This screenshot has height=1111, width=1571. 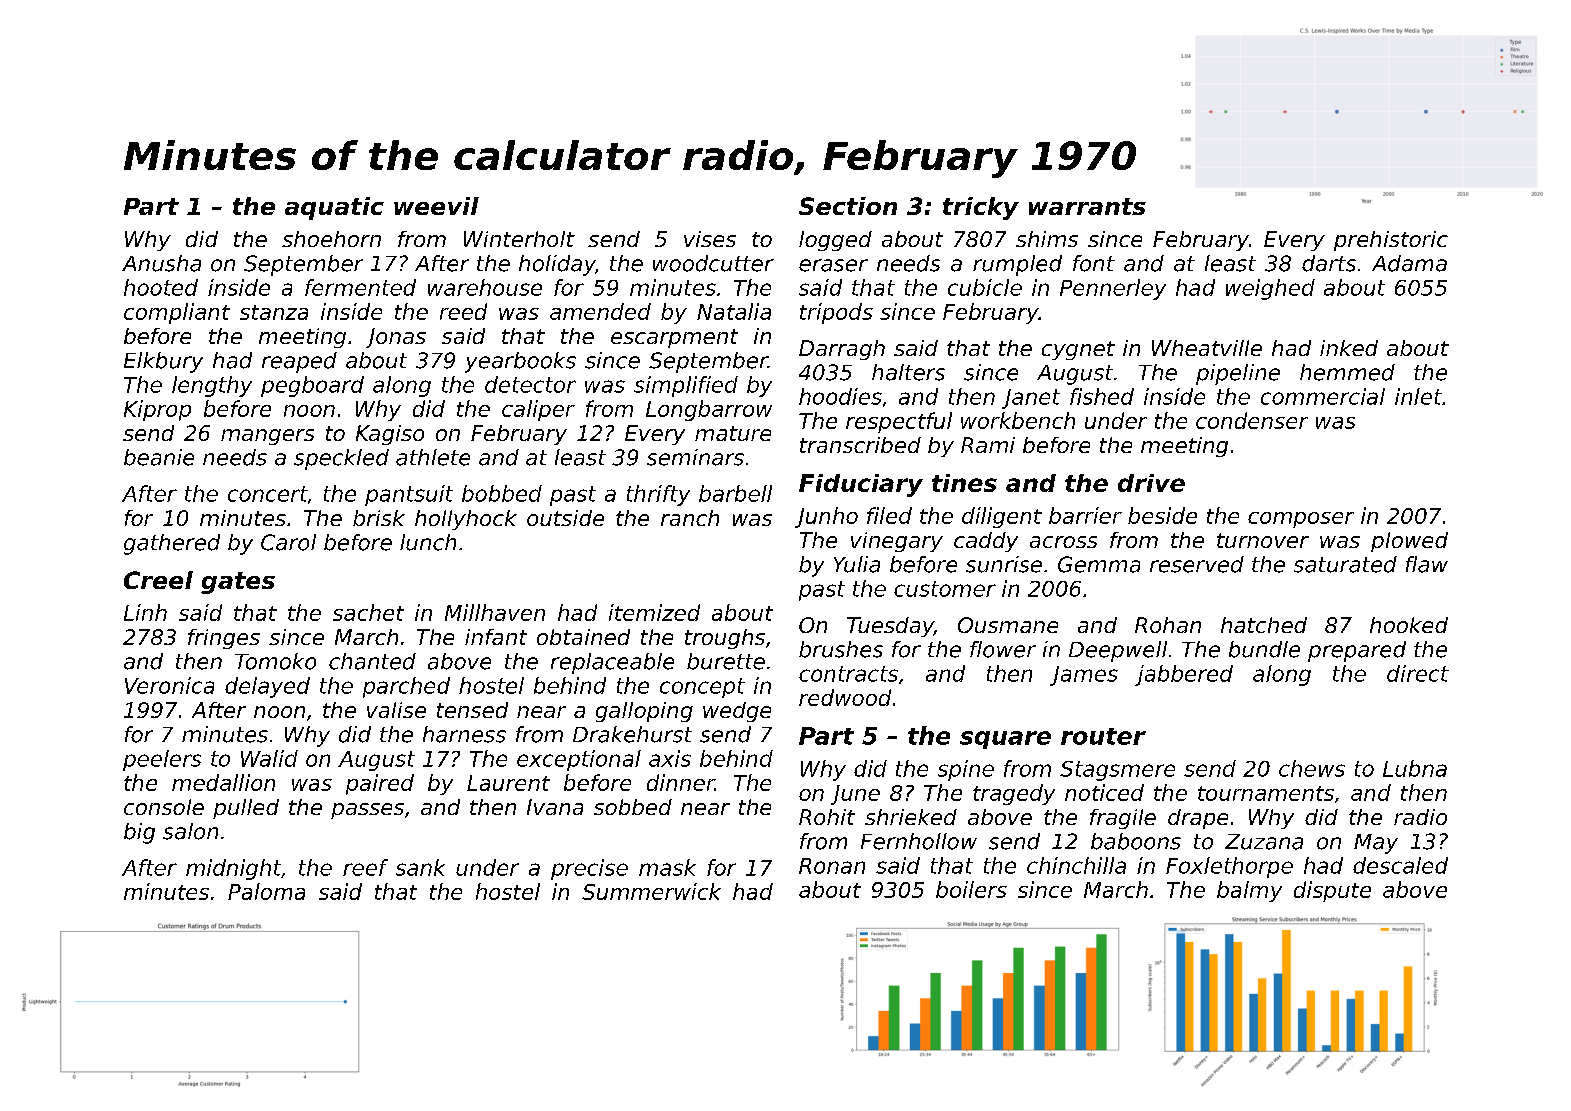 I want to click on Paloma, so click(x=266, y=891).
